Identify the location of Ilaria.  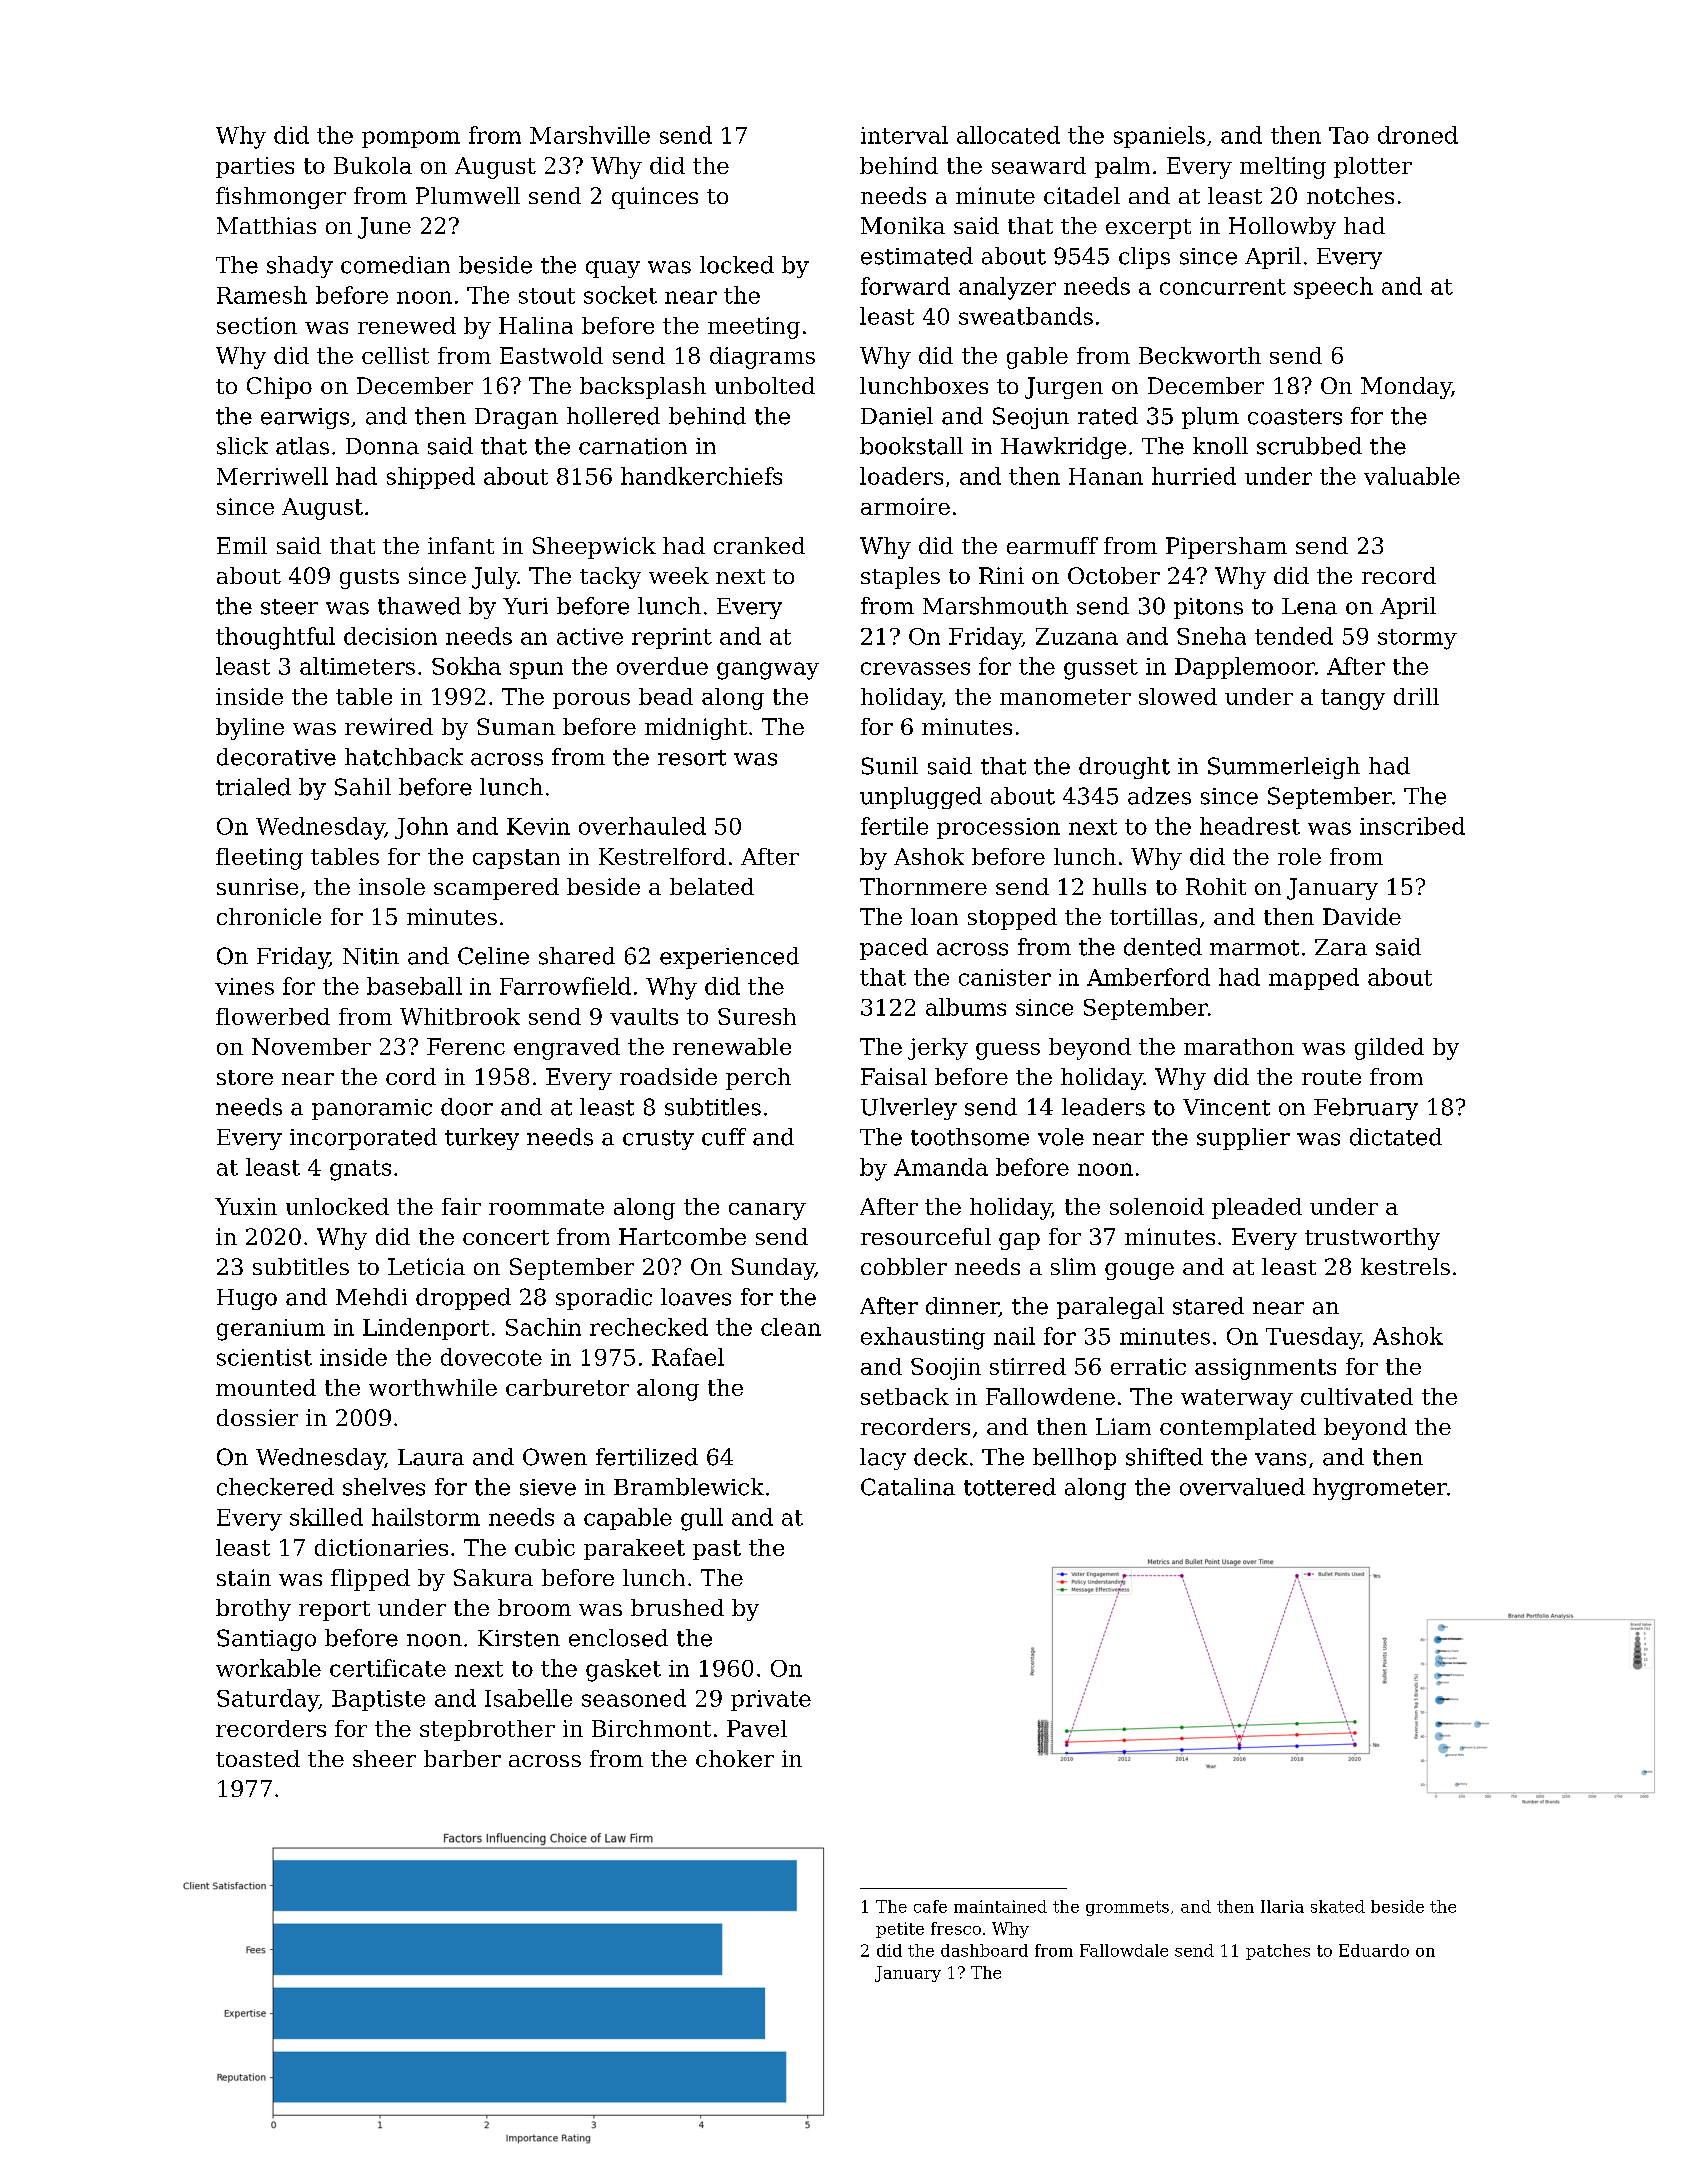
(1282, 1906).
